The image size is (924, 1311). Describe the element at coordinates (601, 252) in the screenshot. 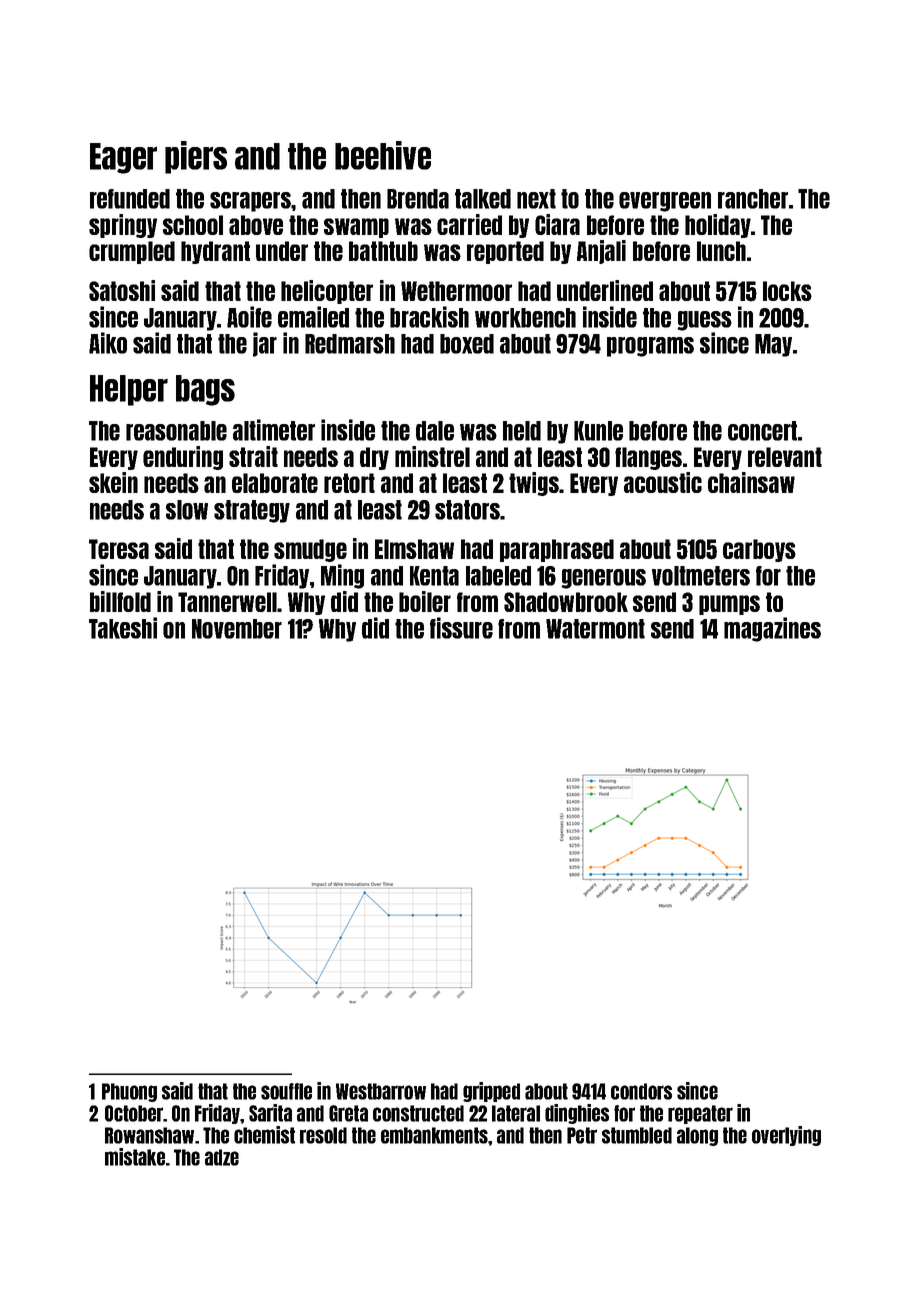

I see `Anjali` at that location.
